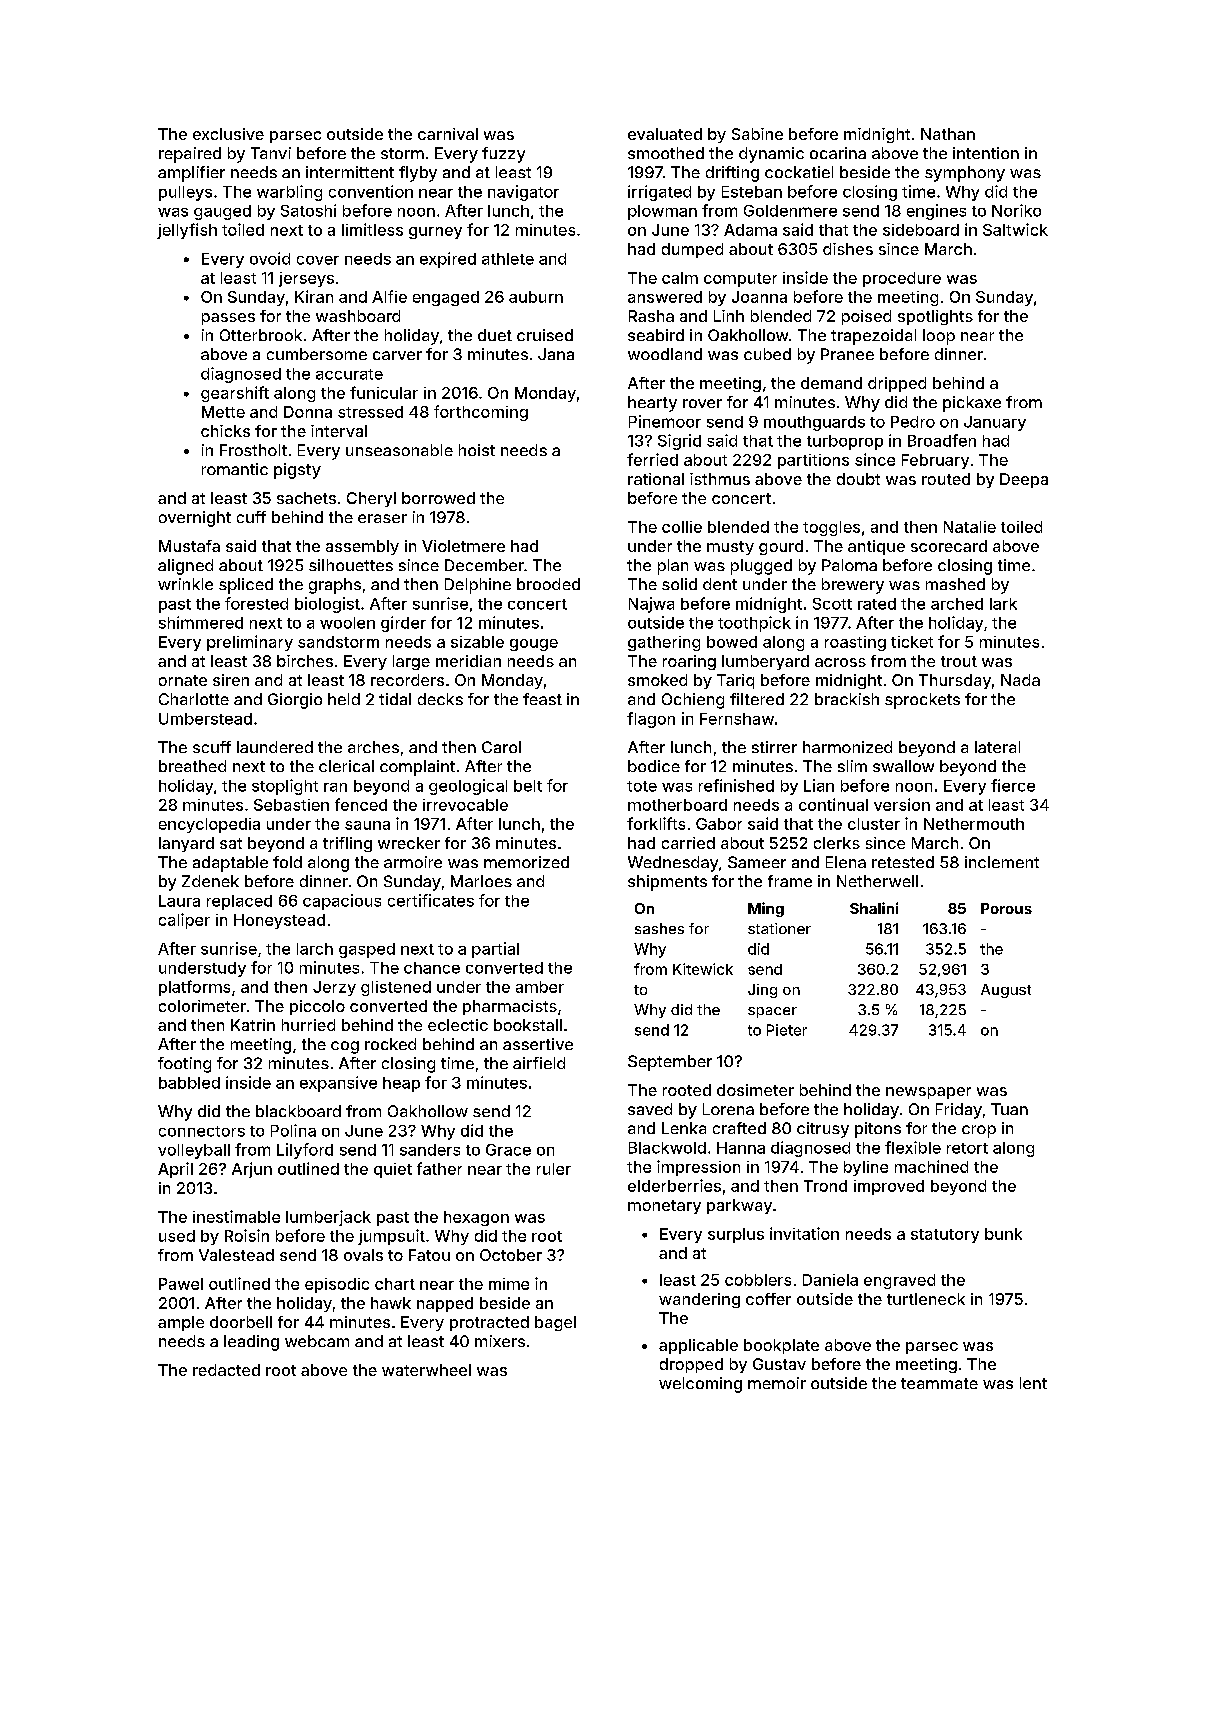 The image size is (1209, 1709). What do you see at coordinates (328, 1218) in the screenshot?
I see `lumberjack` at bounding box center [328, 1218].
